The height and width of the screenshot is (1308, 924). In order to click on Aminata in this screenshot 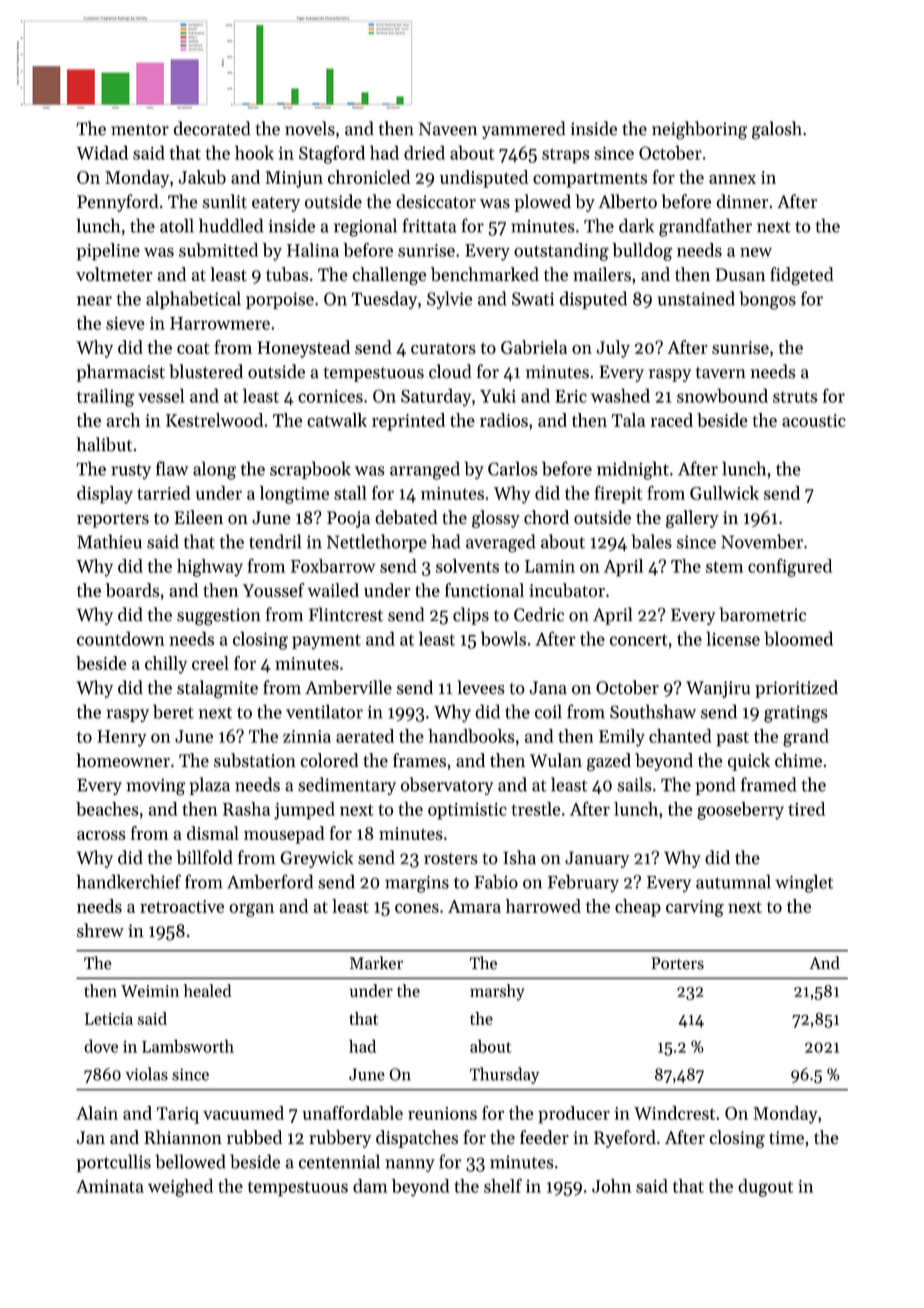, I will do `click(110, 1186)`.
